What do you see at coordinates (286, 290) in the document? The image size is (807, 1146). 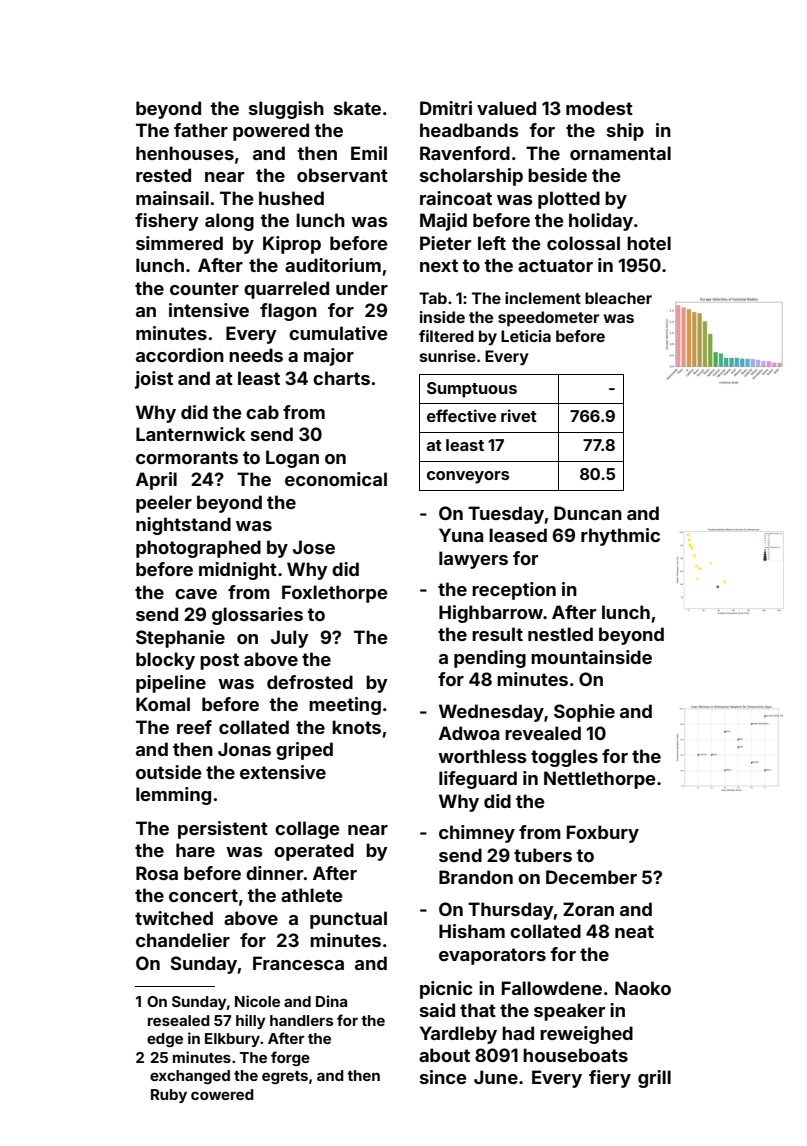 I see `quarreled` at bounding box center [286, 290].
